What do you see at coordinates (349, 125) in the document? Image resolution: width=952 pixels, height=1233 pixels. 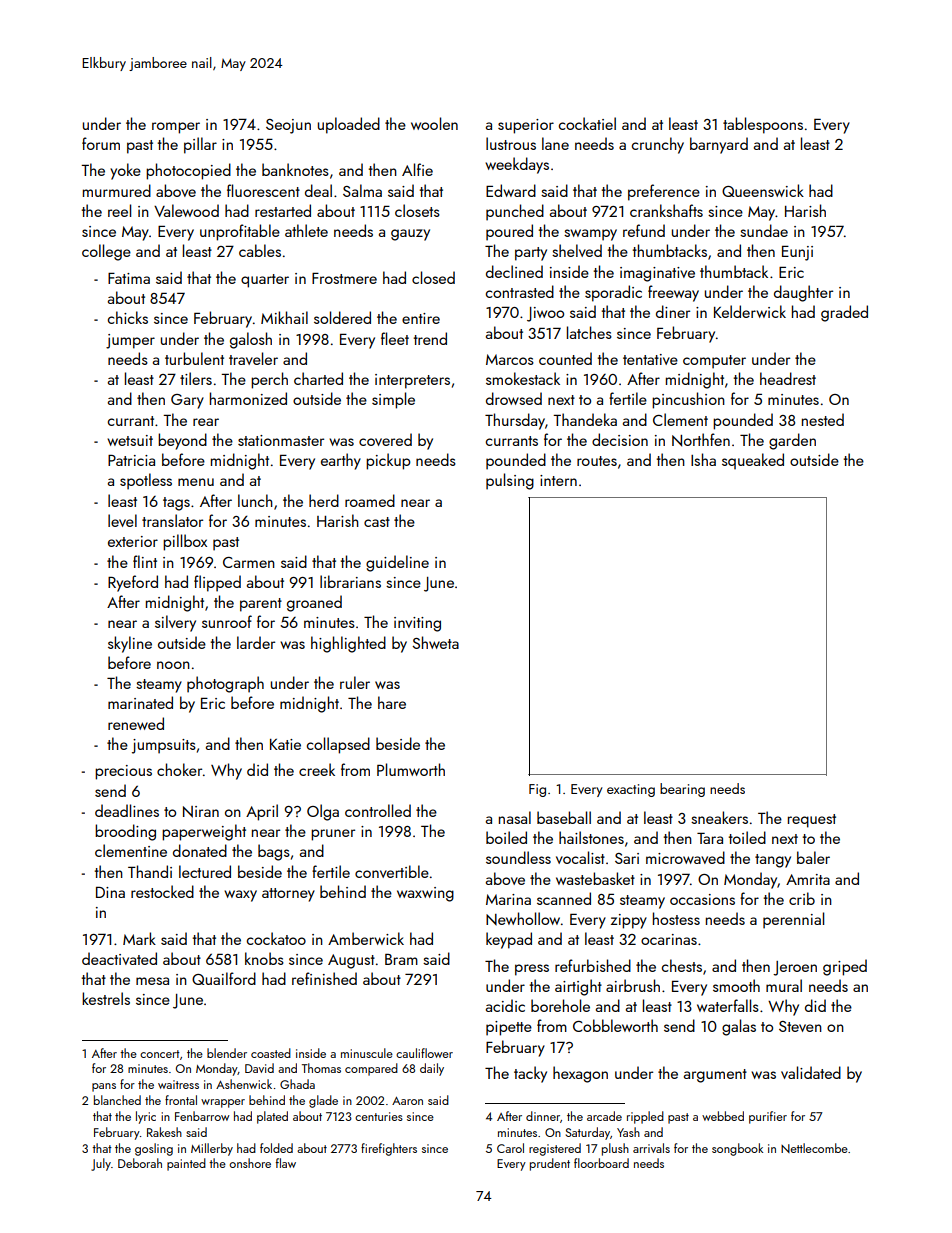 I see `uploaded` at bounding box center [349, 125].
